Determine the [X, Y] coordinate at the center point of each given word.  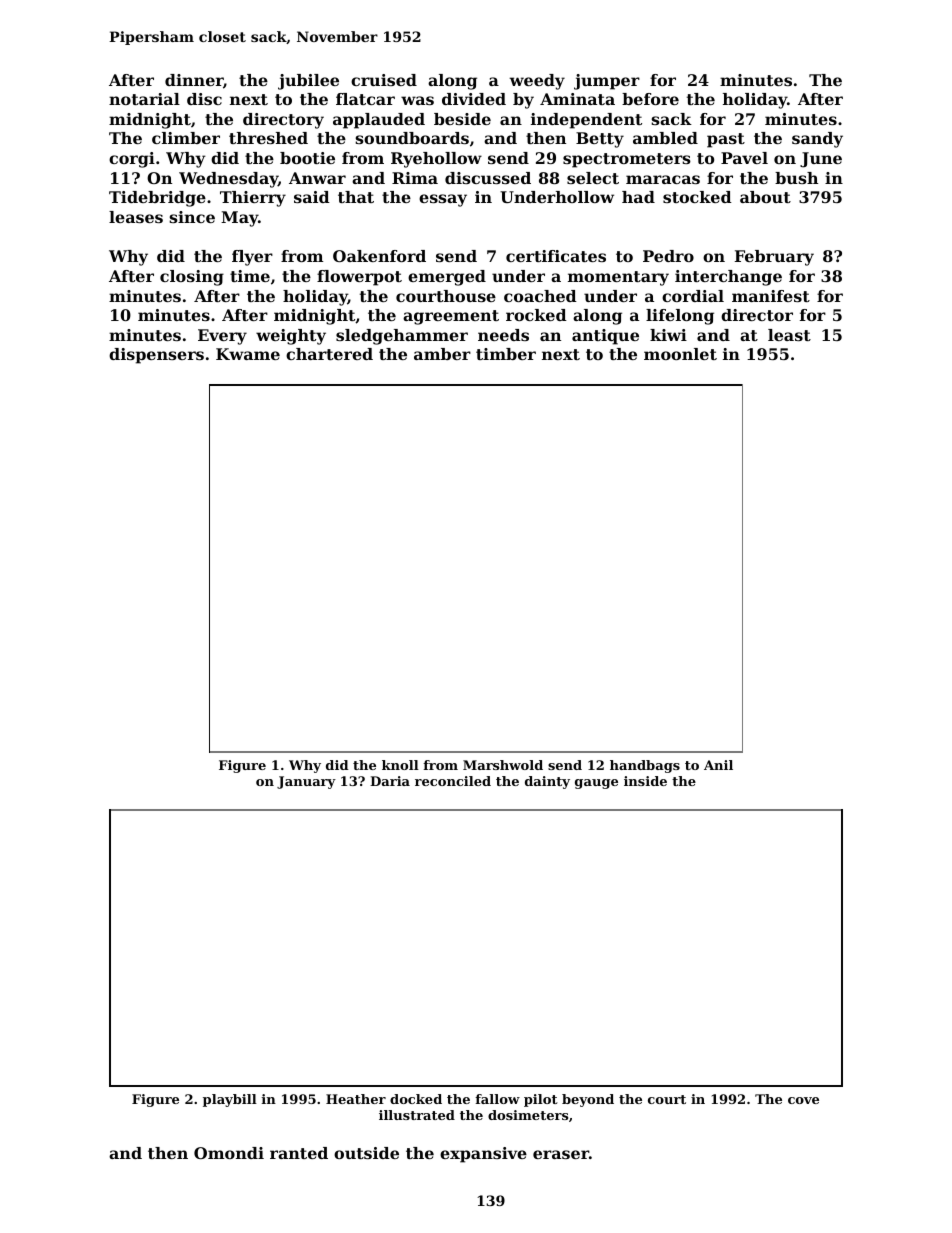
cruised [384, 80]
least [789, 335]
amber [442, 354]
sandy [817, 140]
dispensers [156, 356]
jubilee [308, 82]
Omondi [229, 1153]
